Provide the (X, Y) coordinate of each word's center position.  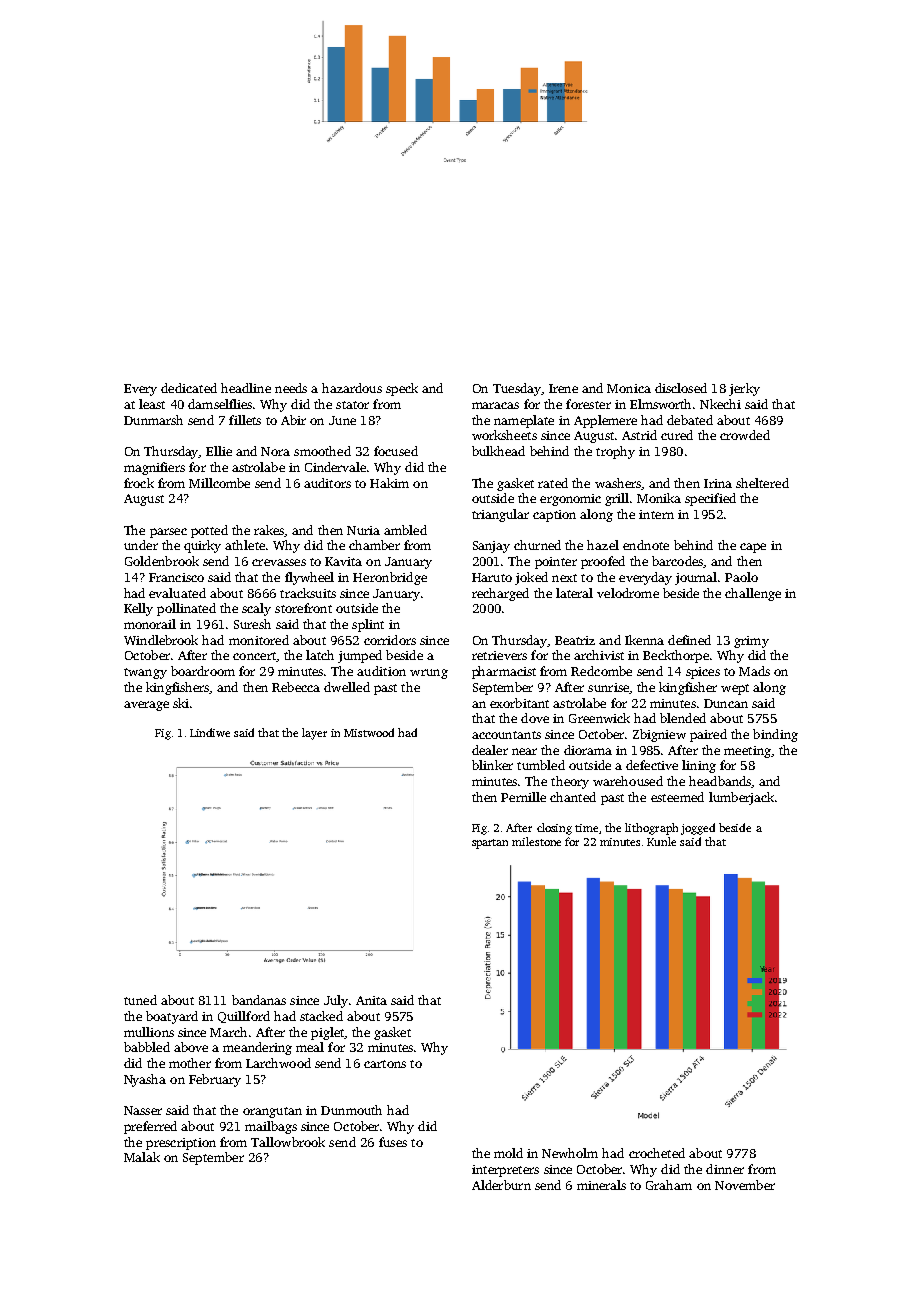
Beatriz (575, 640)
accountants (506, 735)
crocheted (657, 1153)
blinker (492, 765)
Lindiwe (210, 732)
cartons (385, 1064)
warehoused (628, 781)
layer (314, 734)
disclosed (681, 388)
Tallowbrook (288, 1142)
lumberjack (741, 798)
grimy (751, 642)
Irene (563, 388)
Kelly (138, 609)
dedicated (189, 388)
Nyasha (145, 1080)
